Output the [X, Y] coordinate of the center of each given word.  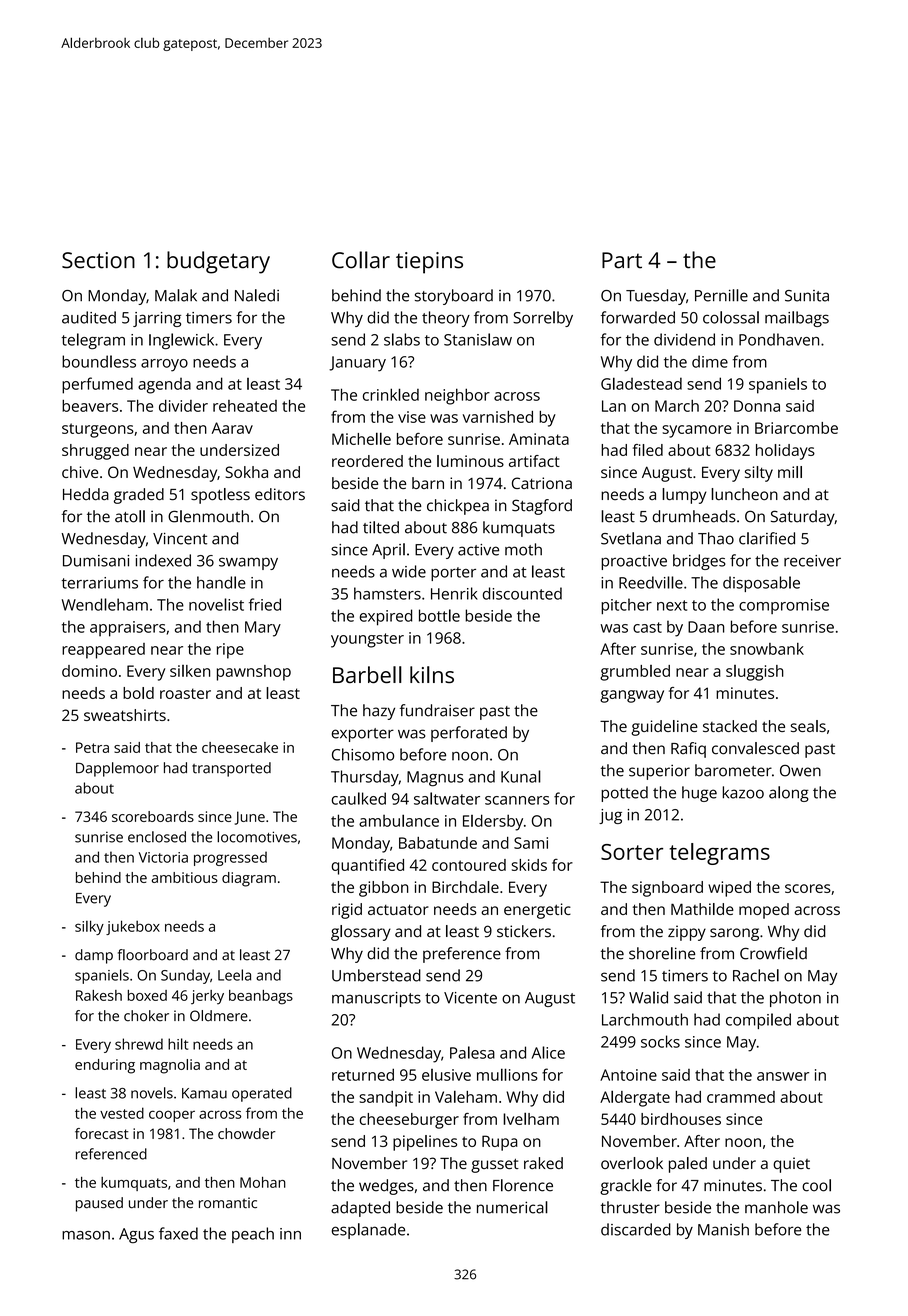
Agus [136, 1235]
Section [98, 260]
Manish [723, 1229]
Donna [757, 406]
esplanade [368, 1231]
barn [428, 483]
